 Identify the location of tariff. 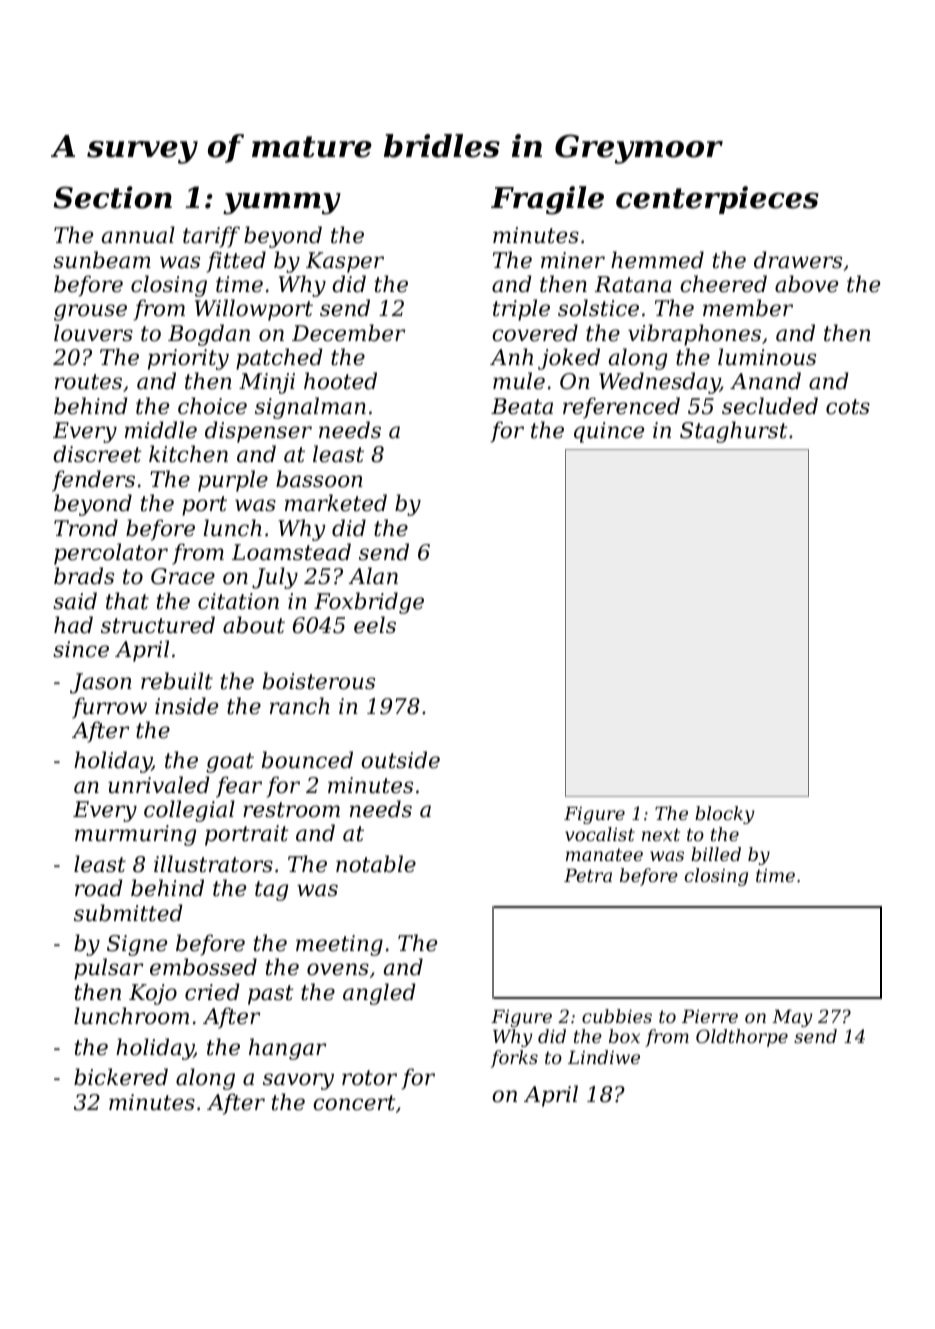
(211, 237).
